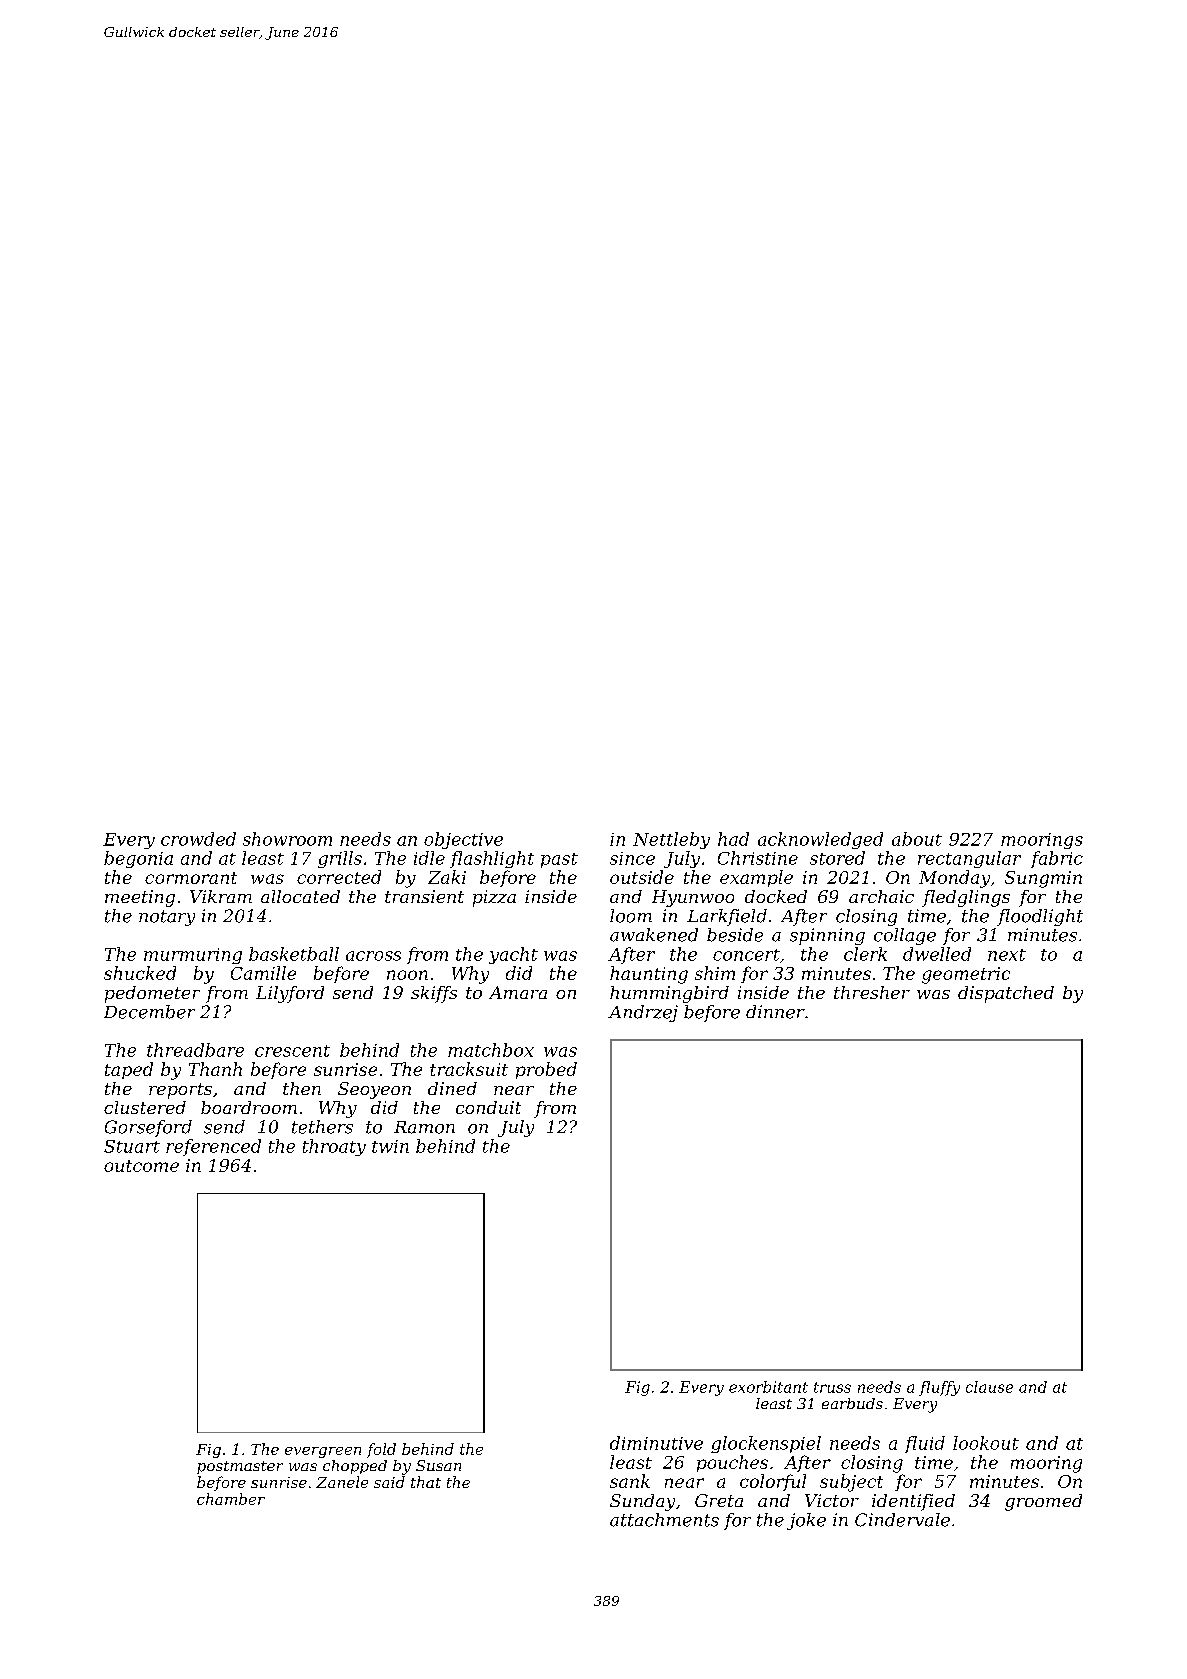  I want to click on fluffy, so click(939, 1388).
